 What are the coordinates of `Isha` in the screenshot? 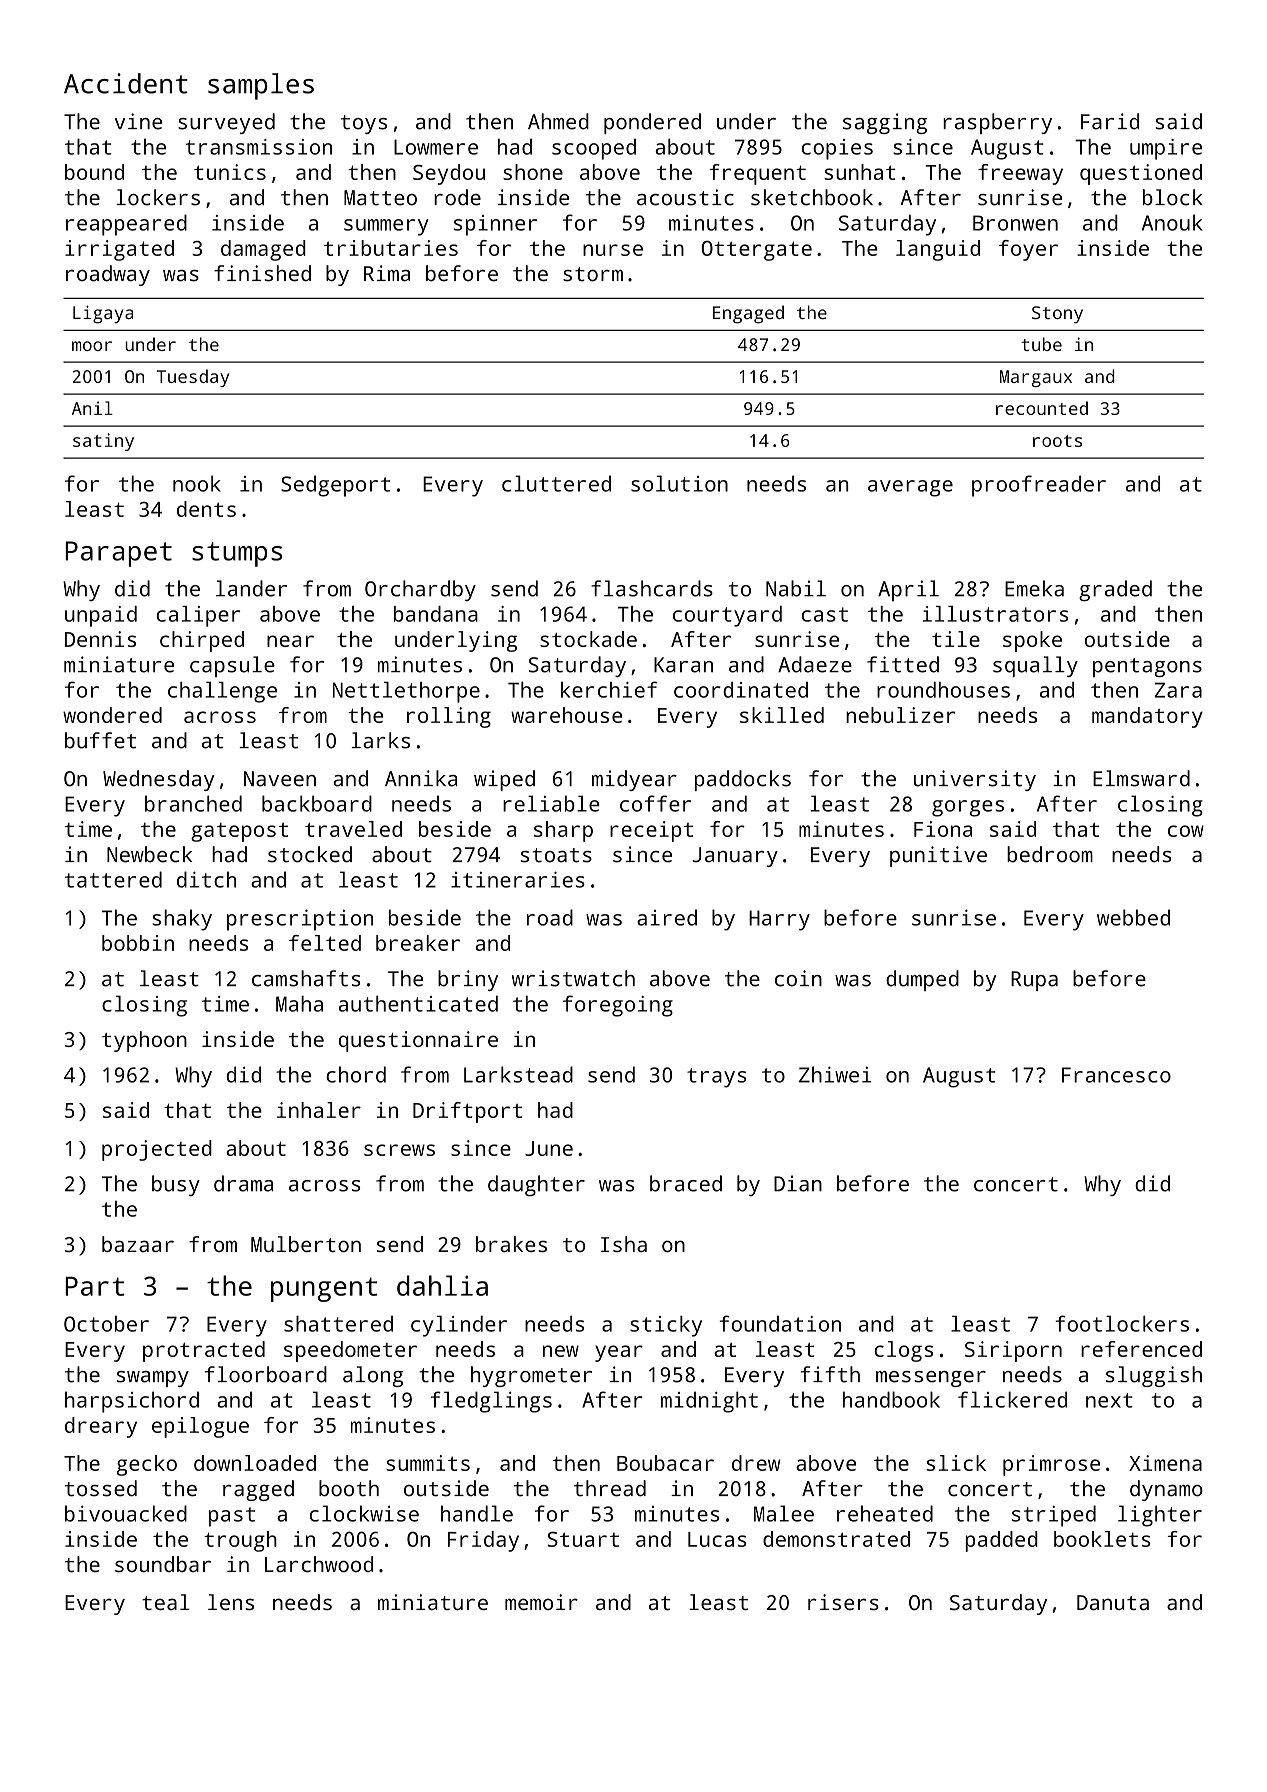 It's located at (624, 1244).
